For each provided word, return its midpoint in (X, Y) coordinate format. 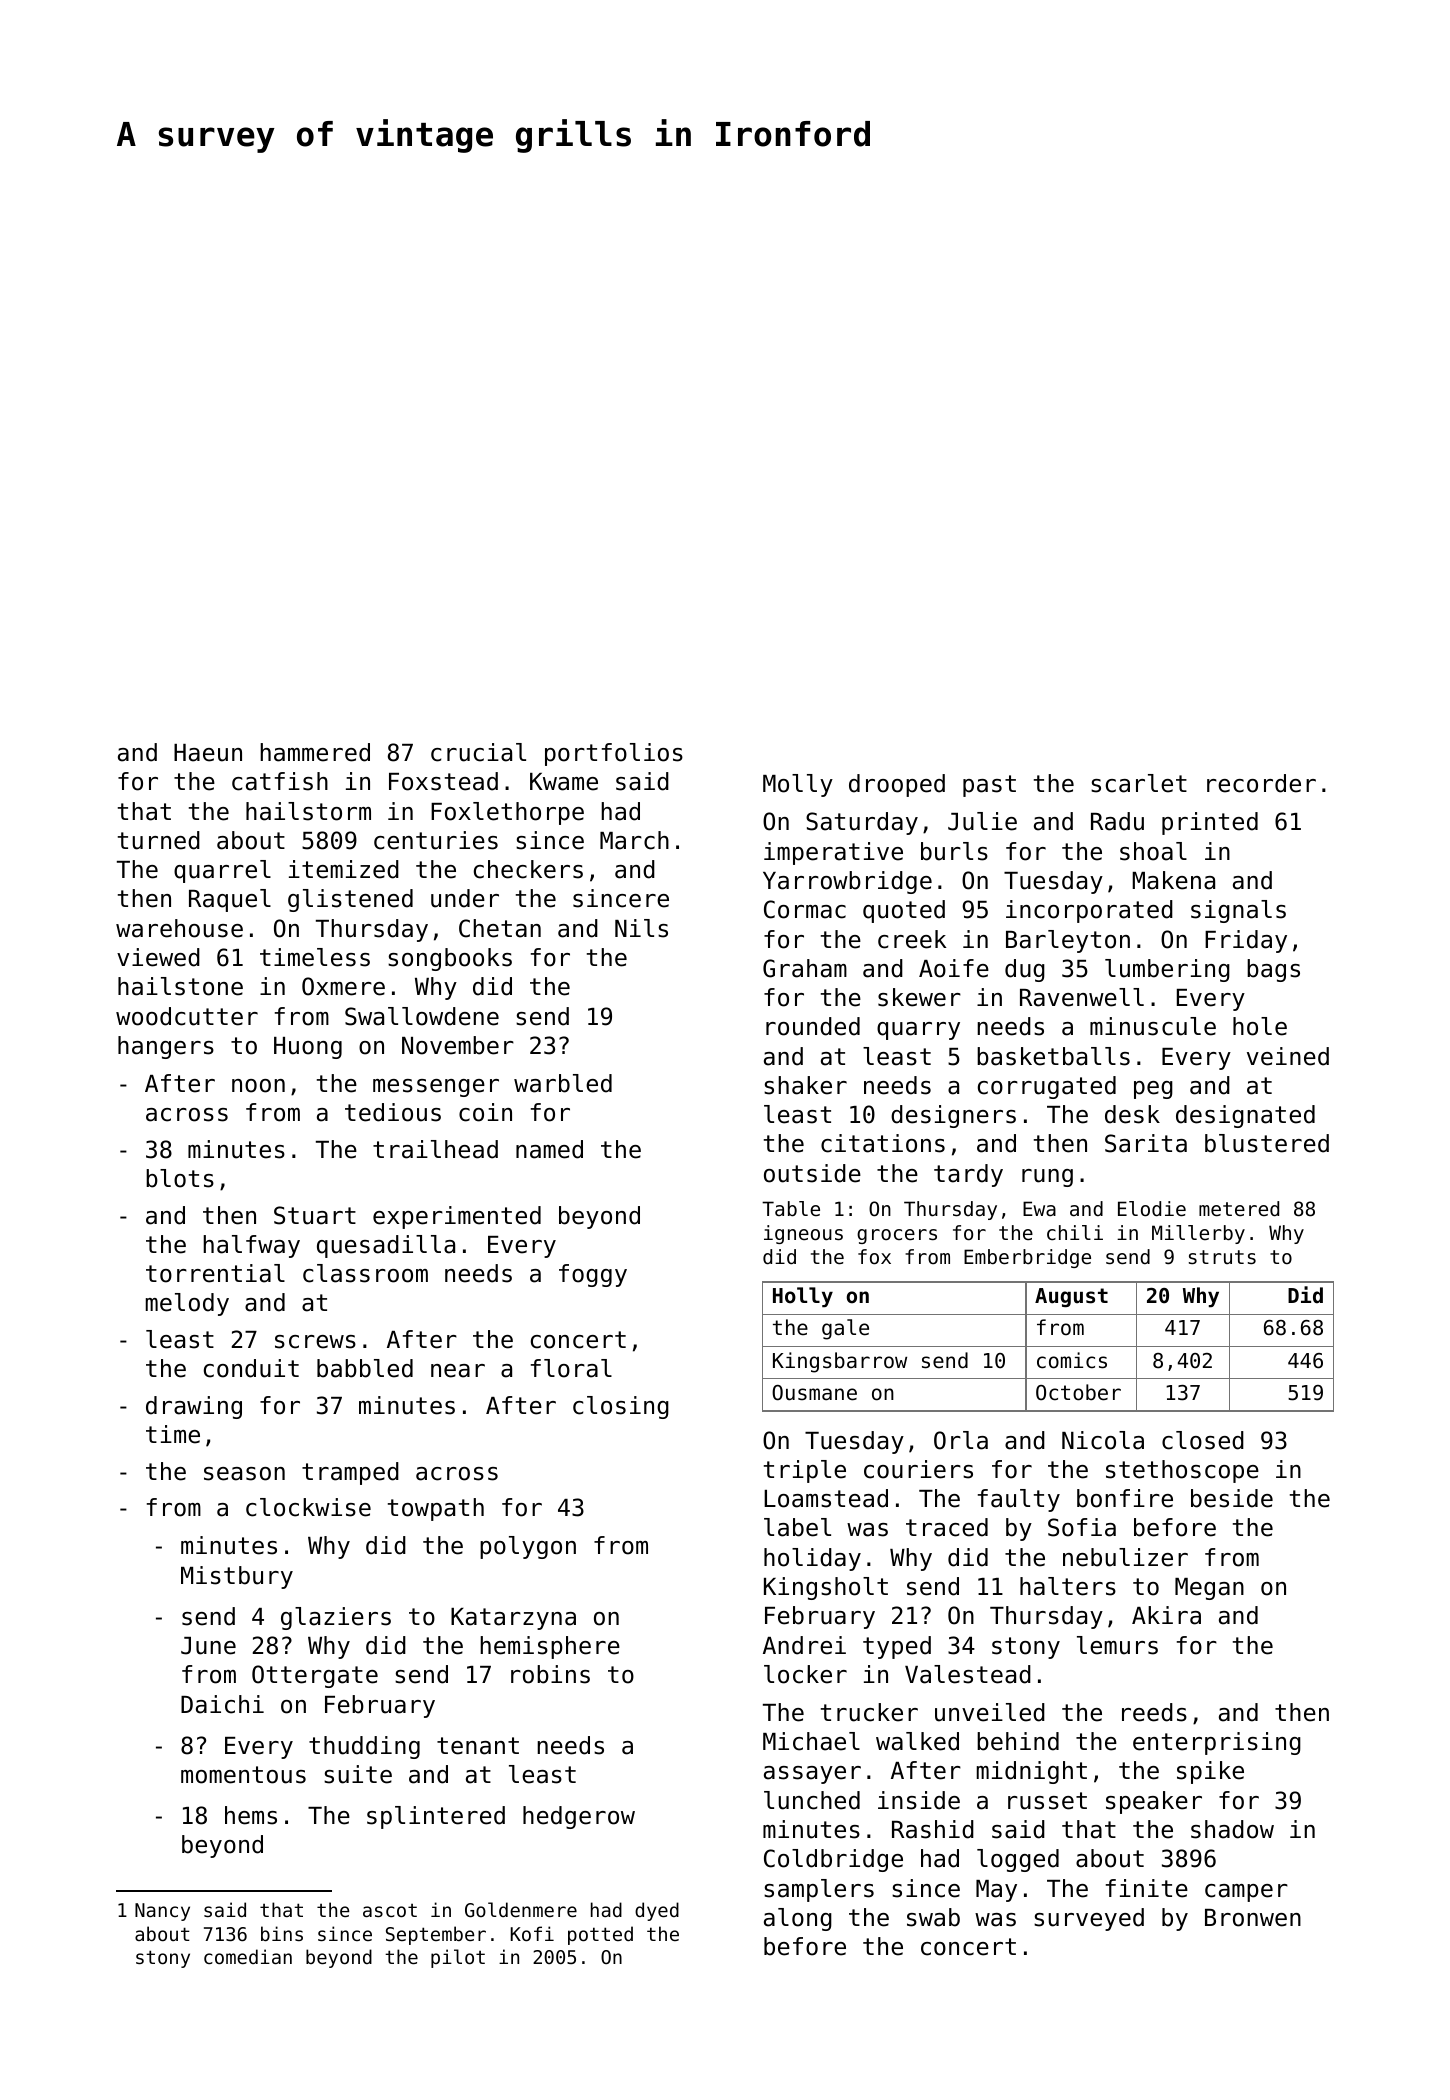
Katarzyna (513, 1619)
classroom (365, 1273)
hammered (315, 752)
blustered (1267, 1143)
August (1071, 1297)
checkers (528, 869)
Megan (1209, 1589)
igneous (803, 1234)
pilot (458, 1958)
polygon (528, 1547)
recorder (1261, 783)
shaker (805, 1085)
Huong (308, 1048)
